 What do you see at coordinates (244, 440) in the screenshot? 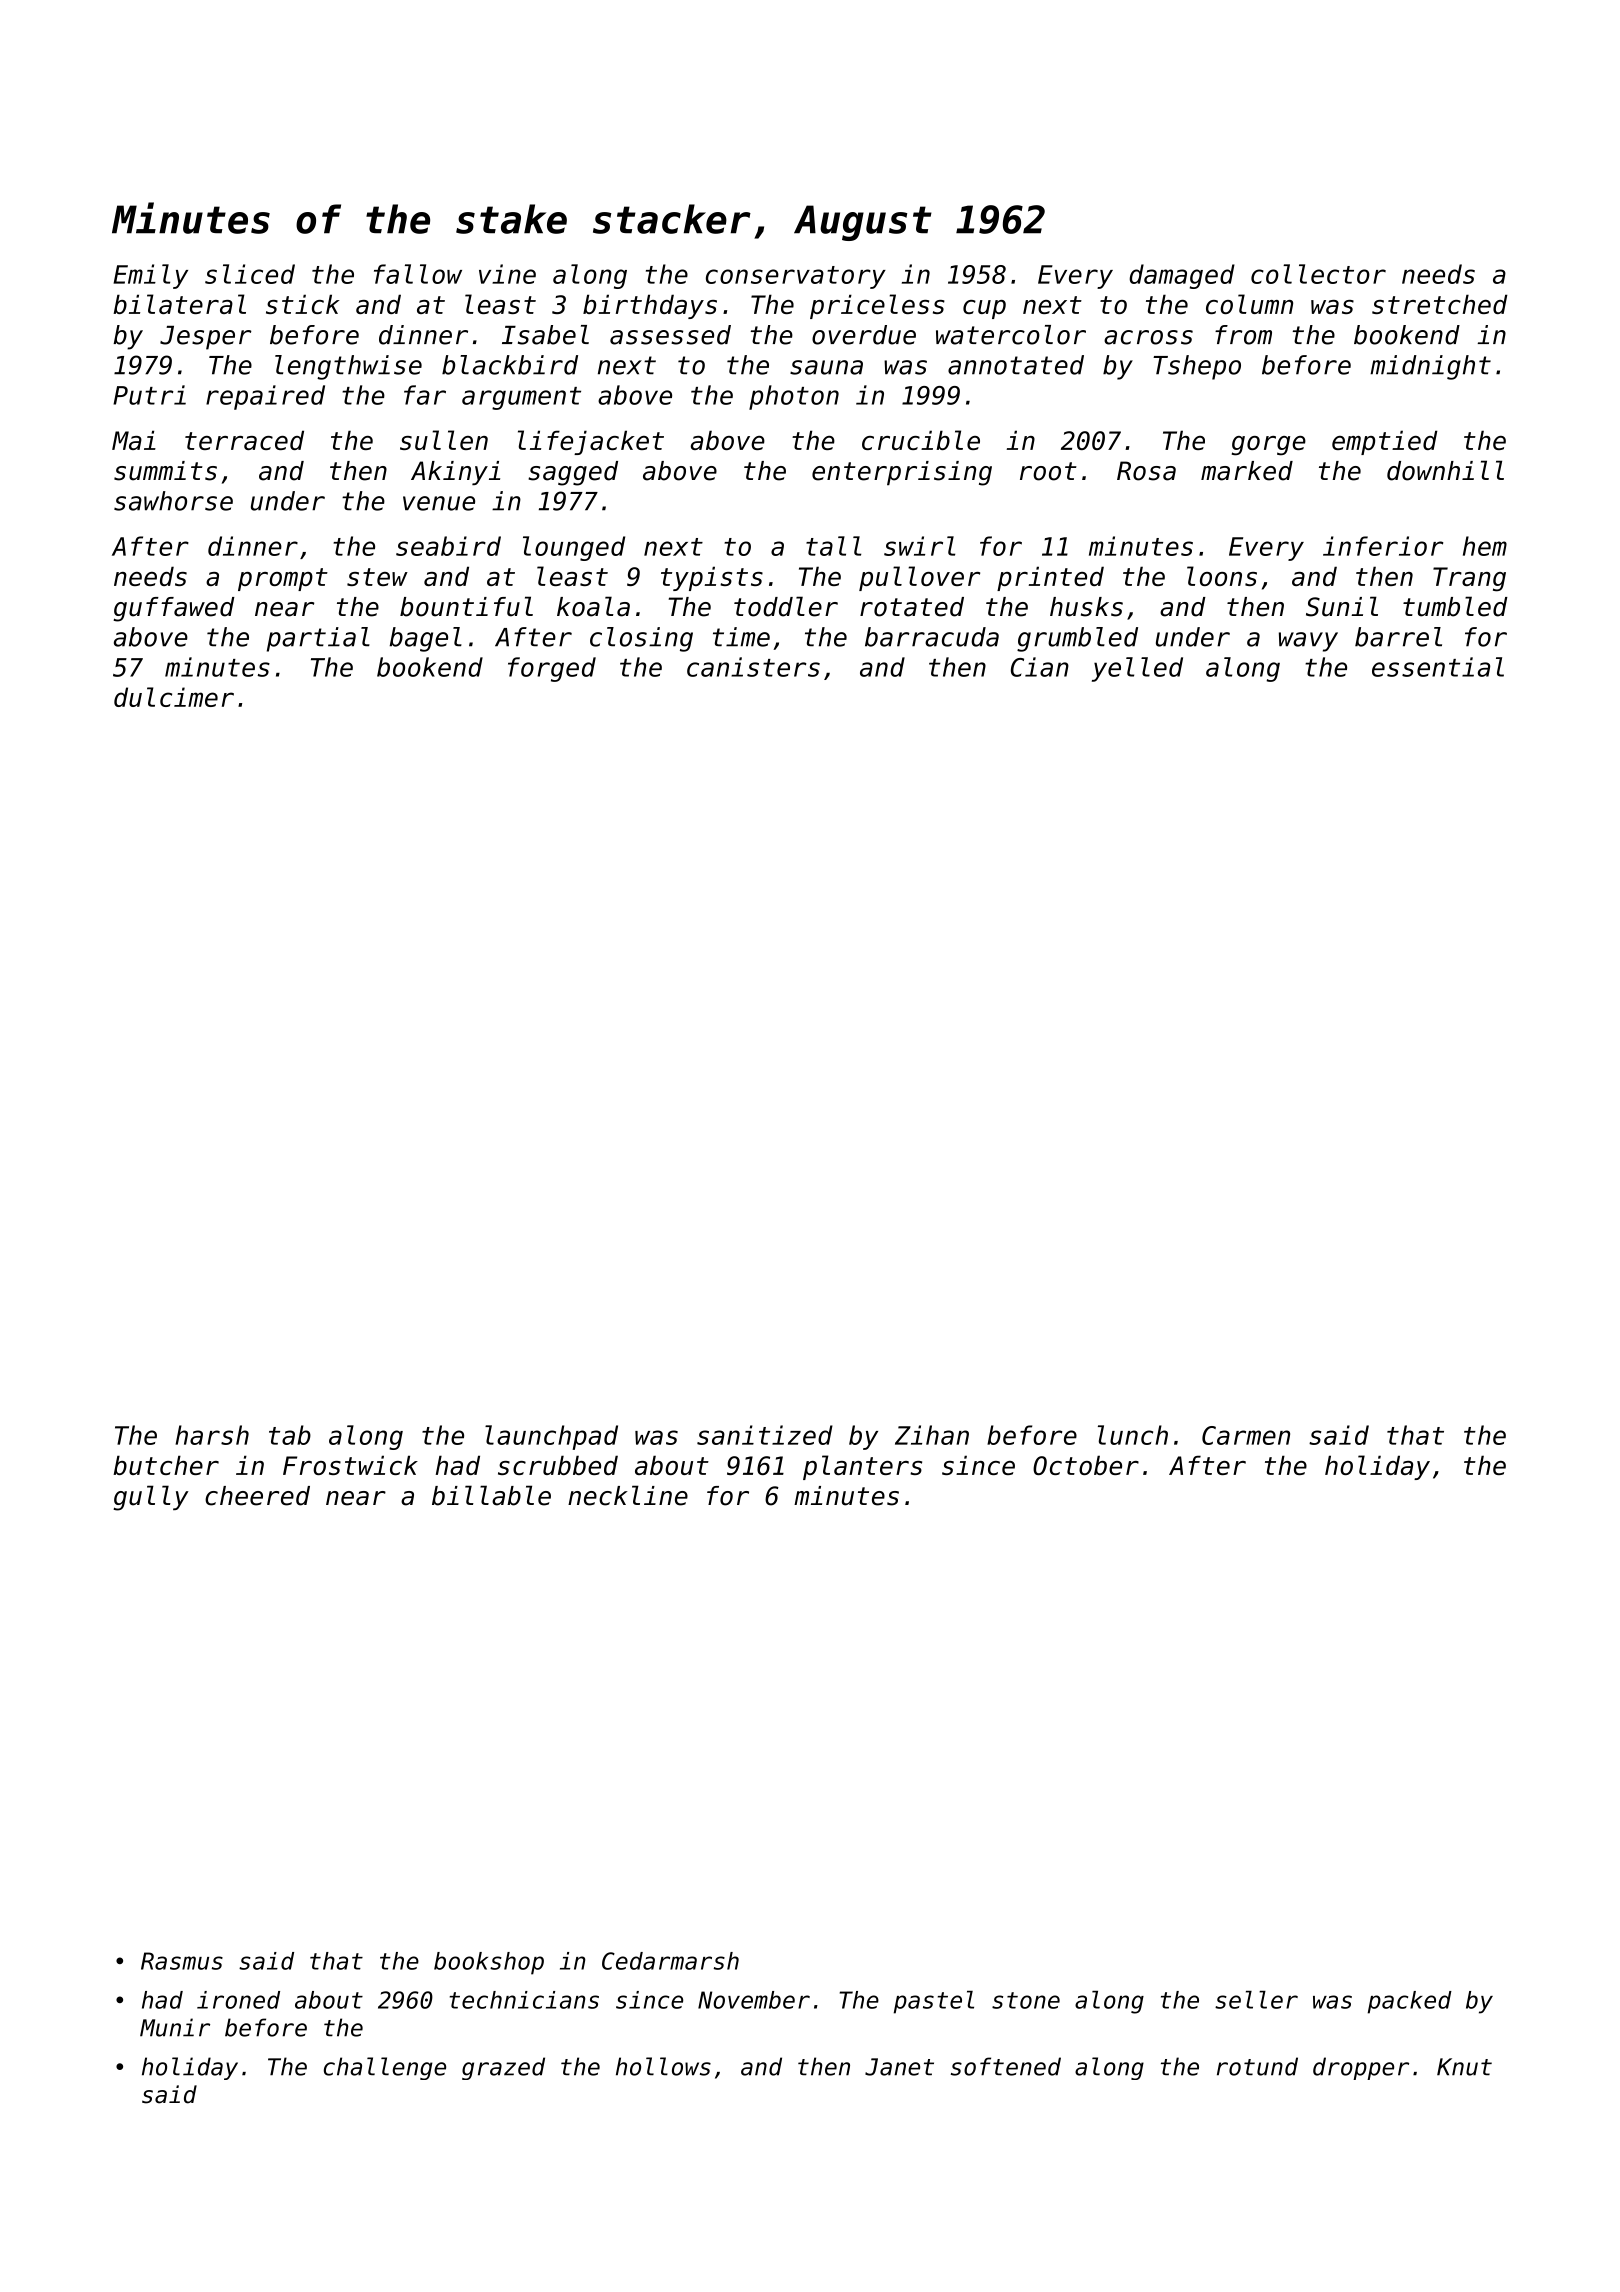
I see `terraced` at bounding box center [244, 440].
